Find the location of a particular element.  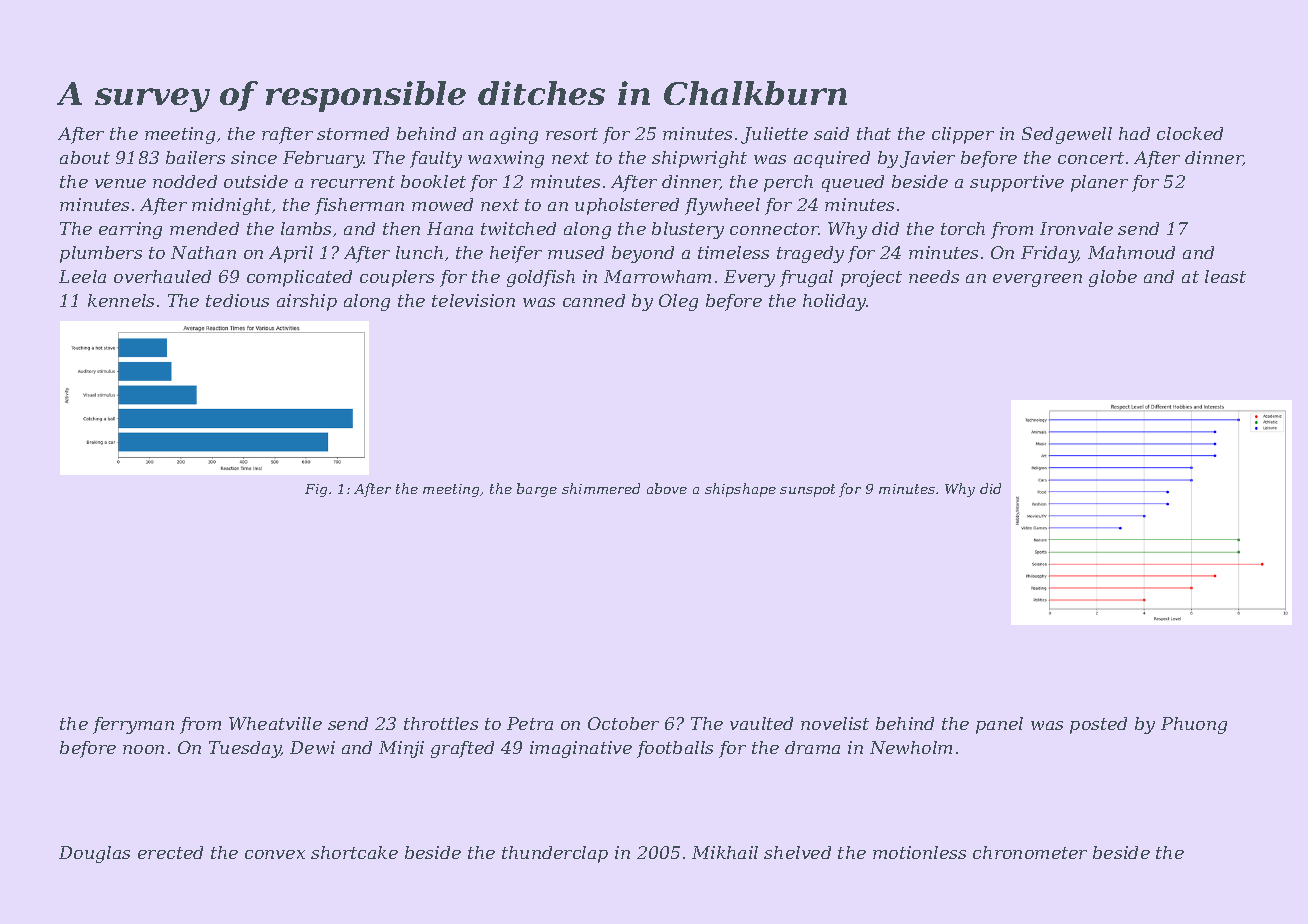

clocked is located at coordinates (1190, 133).
